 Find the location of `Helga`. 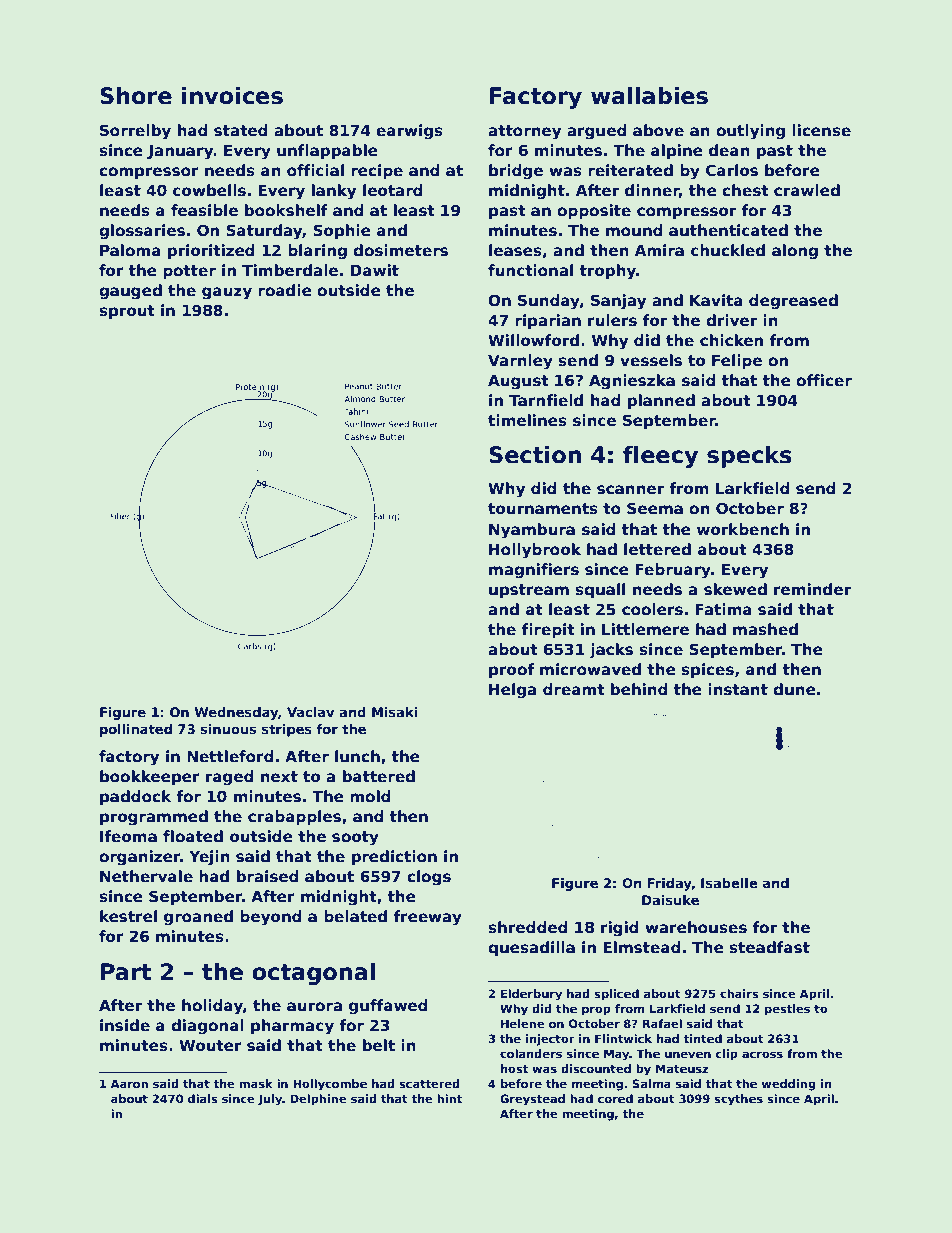

Helga is located at coordinates (512, 691).
